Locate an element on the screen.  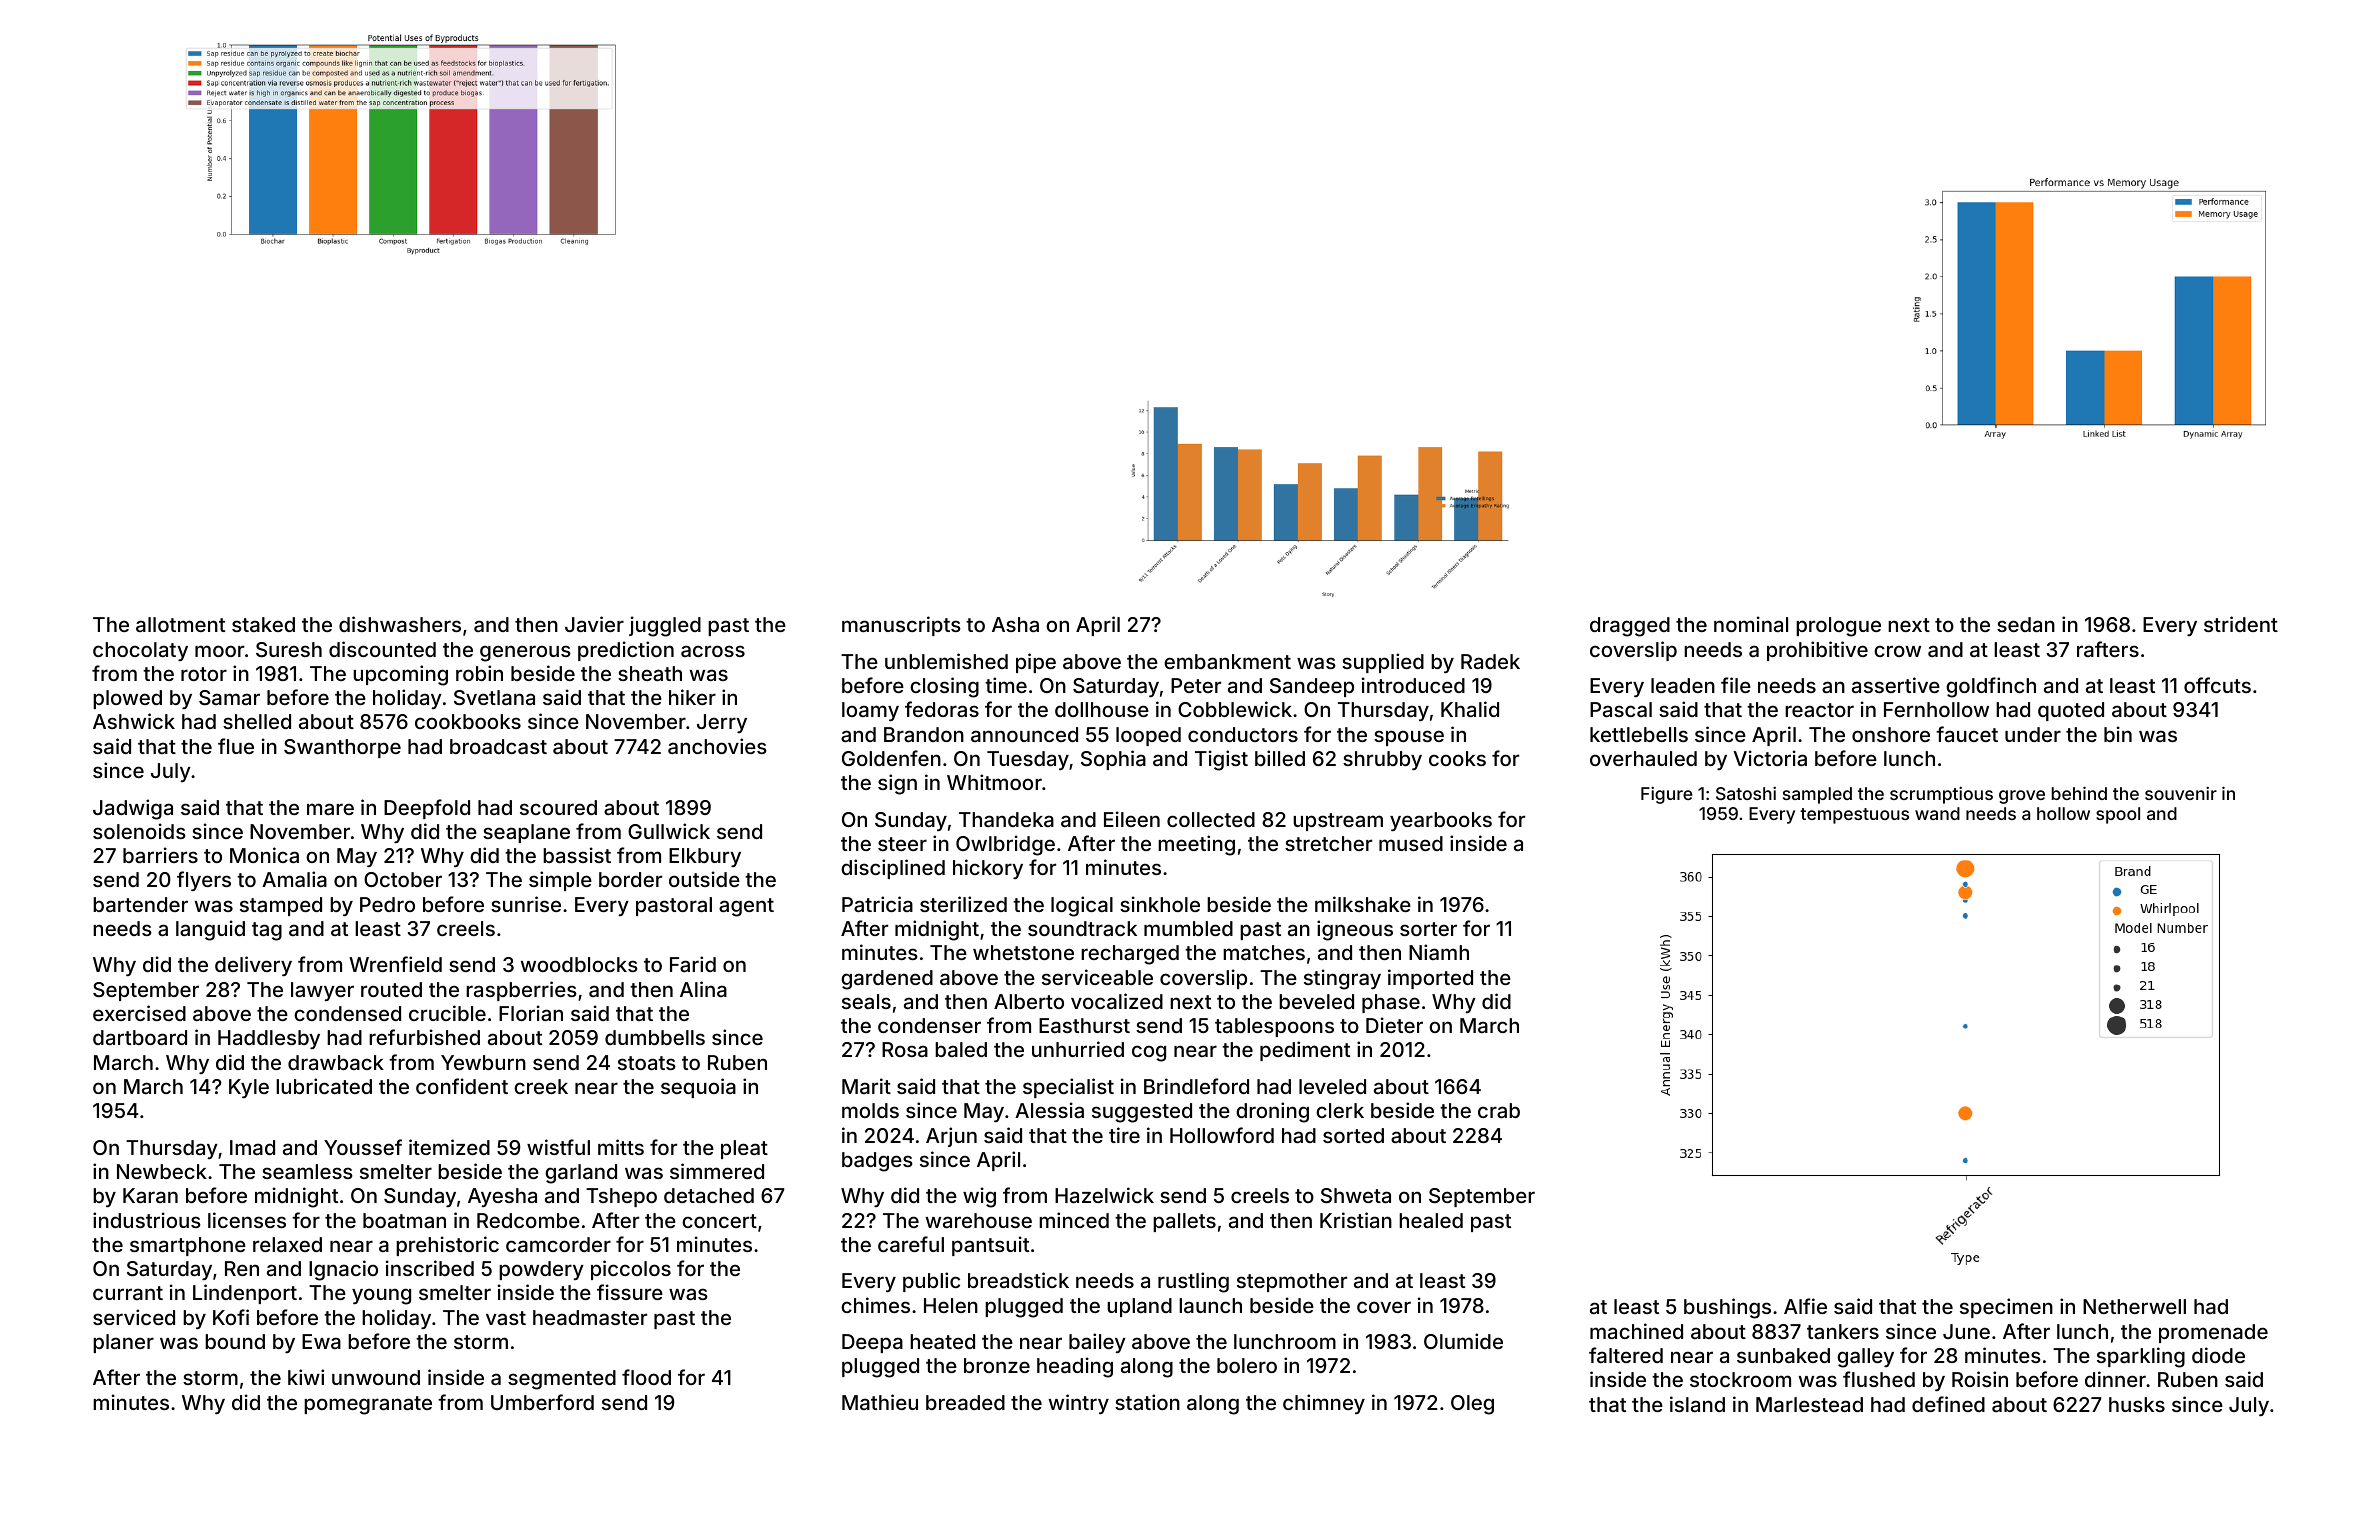
crab is located at coordinates (1499, 1110).
